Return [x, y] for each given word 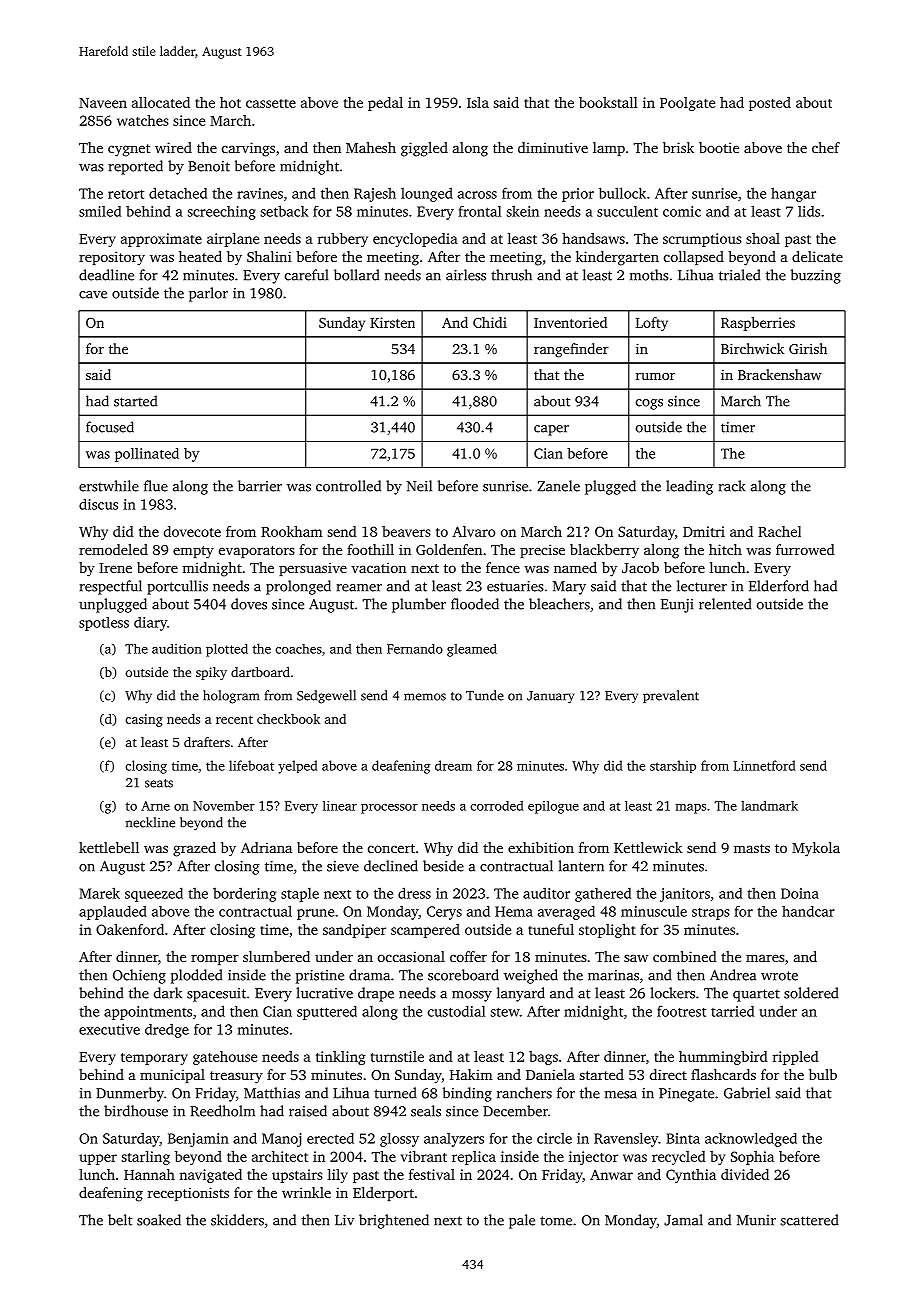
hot [230, 102]
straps [711, 914]
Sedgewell [326, 697]
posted [770, 104]
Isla [478, 102]
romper [215, 959]
